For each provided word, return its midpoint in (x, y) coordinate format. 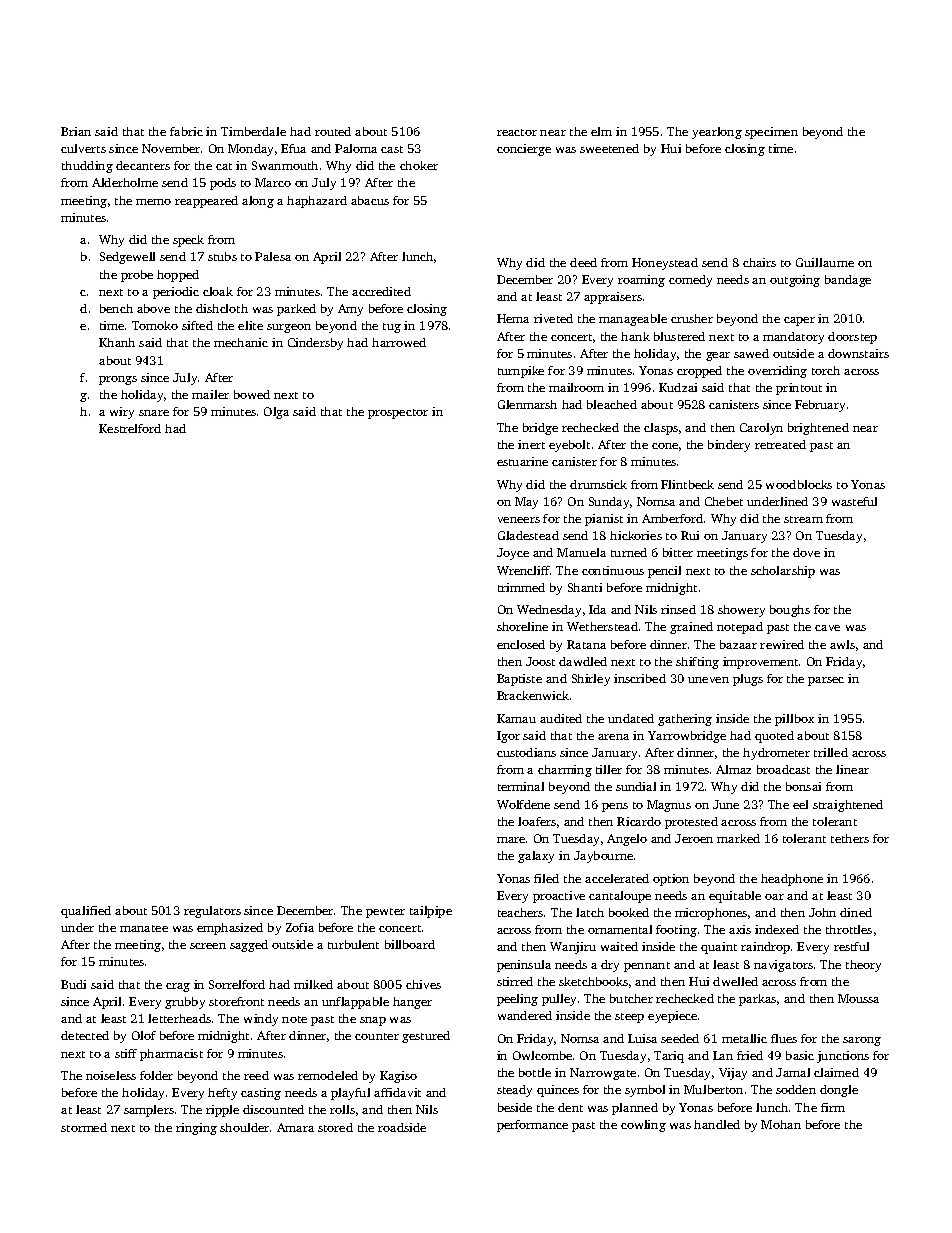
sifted (197, 325)
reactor (517, 132)
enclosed (521, 644)
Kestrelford (130, 428)
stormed (84, 1127)
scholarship (783, 572)
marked (738, 838)
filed (546, 878)
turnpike (521, 372)
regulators (212, 912)
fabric (186, 131)
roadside (402, 1127)
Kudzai (678, 387)
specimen (771, 133)
